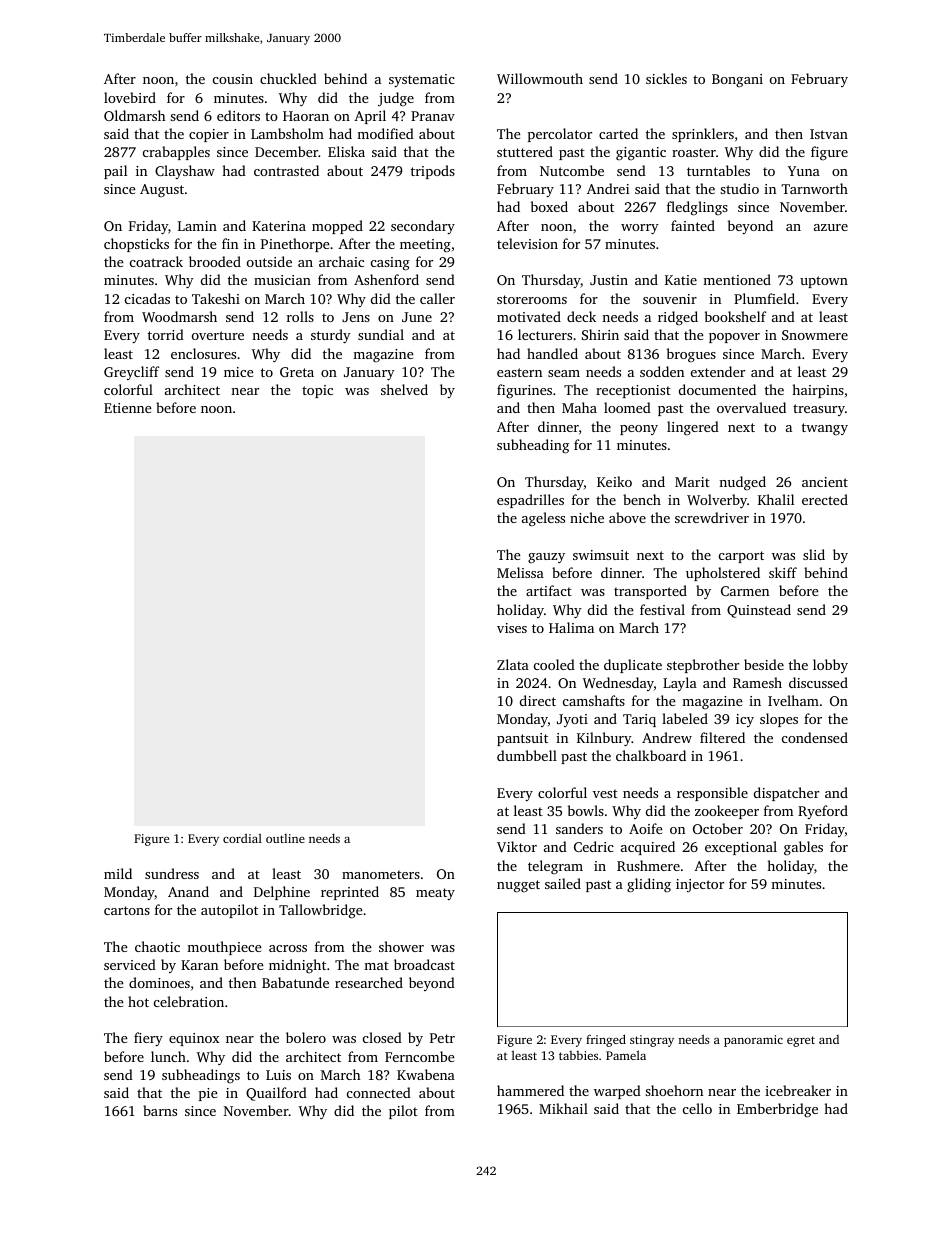  What do you see at coordinates (242, 838) in the screenshot?
I see `cordial` at bounding box center [242, 838].
